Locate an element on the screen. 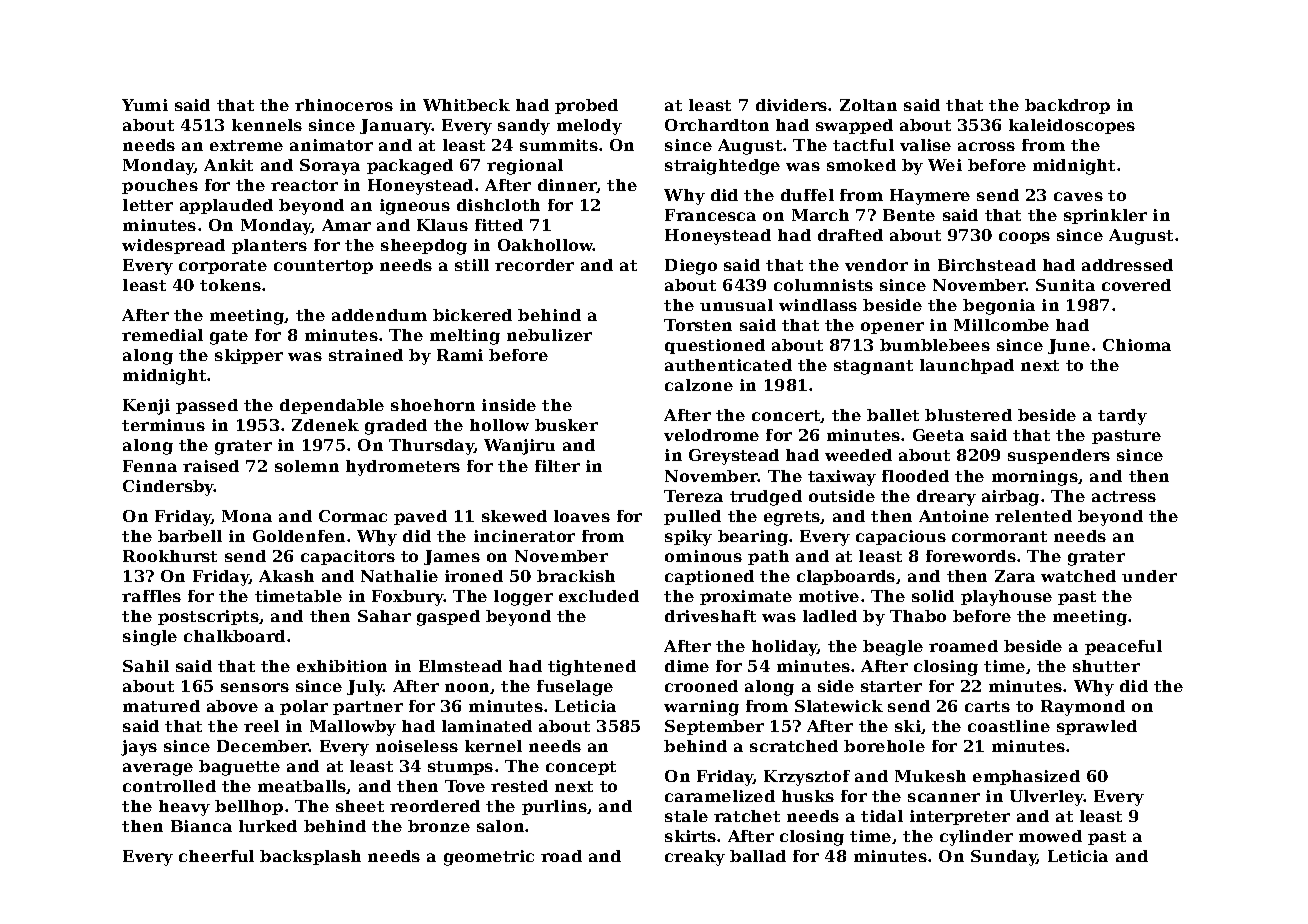 The width and height of the screenshot is (1308, 924). backsplash is located at coordinates (310, 857).
